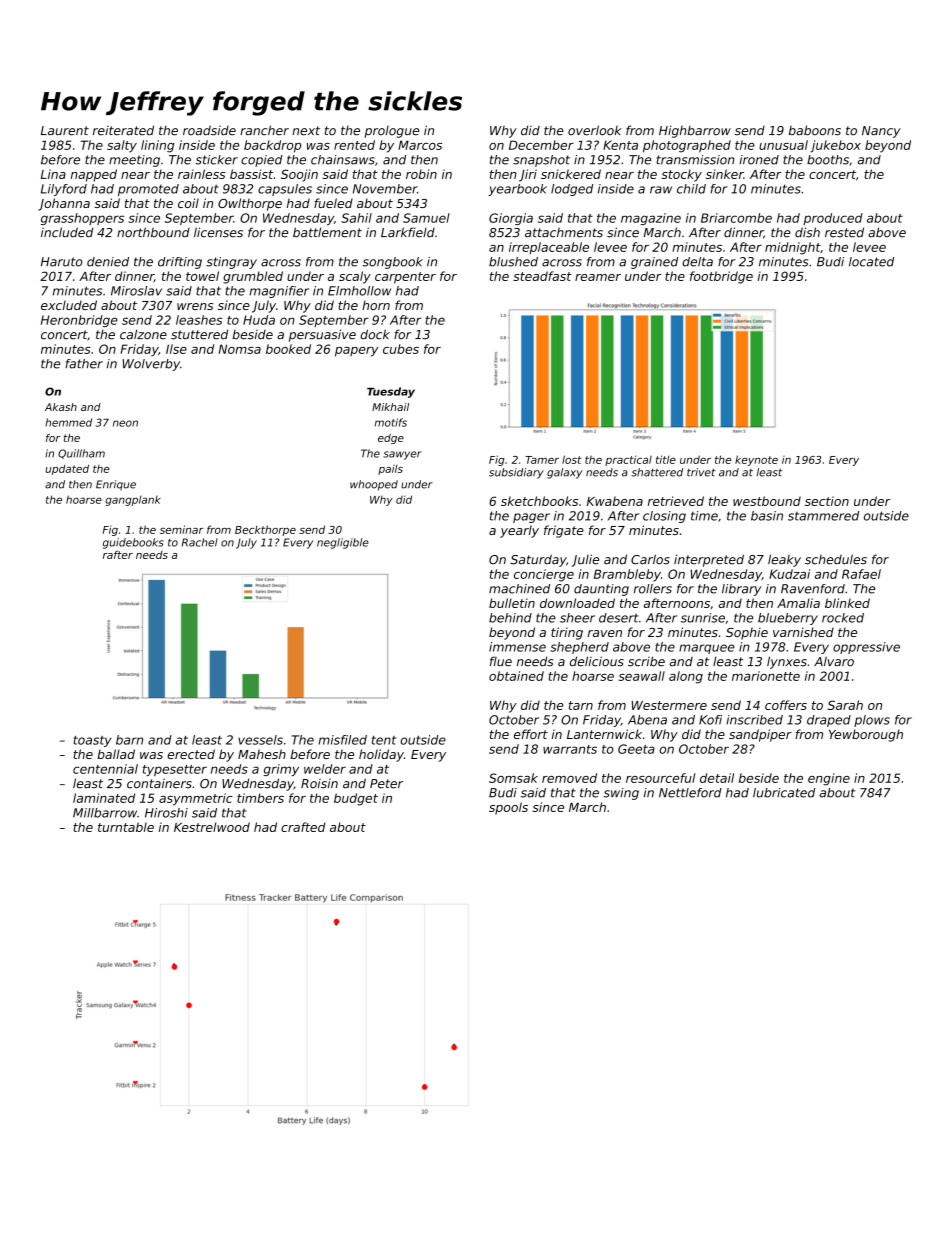 Image resolution: width=952 pixels, height=1233 pixels. I want to click on Laurent, so click(65, 131).
